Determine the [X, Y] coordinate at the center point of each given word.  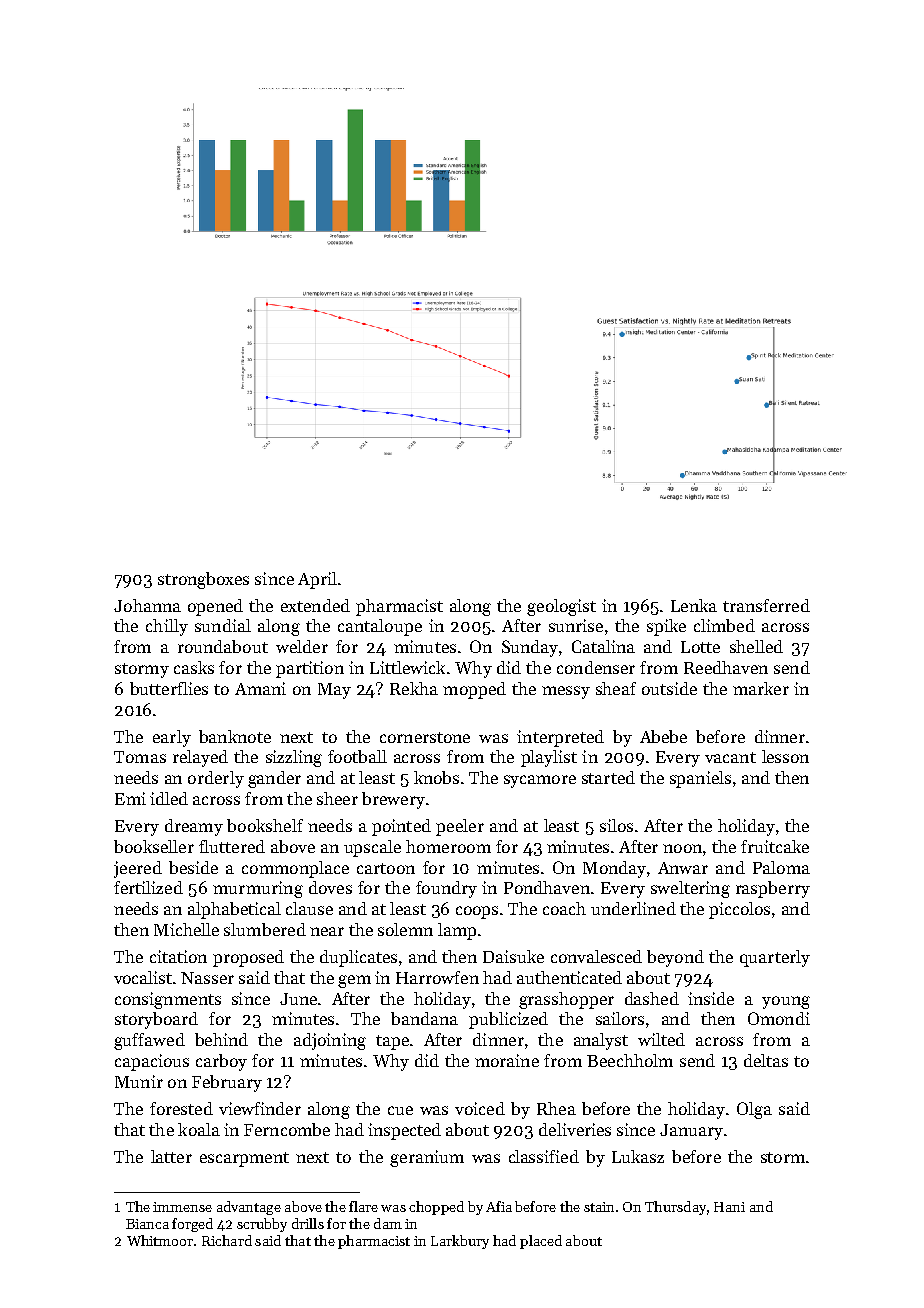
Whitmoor [160, 1240]
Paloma [781, 867]
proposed [248, 958]
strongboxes [203, 580]
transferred [766, 605]
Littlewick [407, 667]
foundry [446, 889]
